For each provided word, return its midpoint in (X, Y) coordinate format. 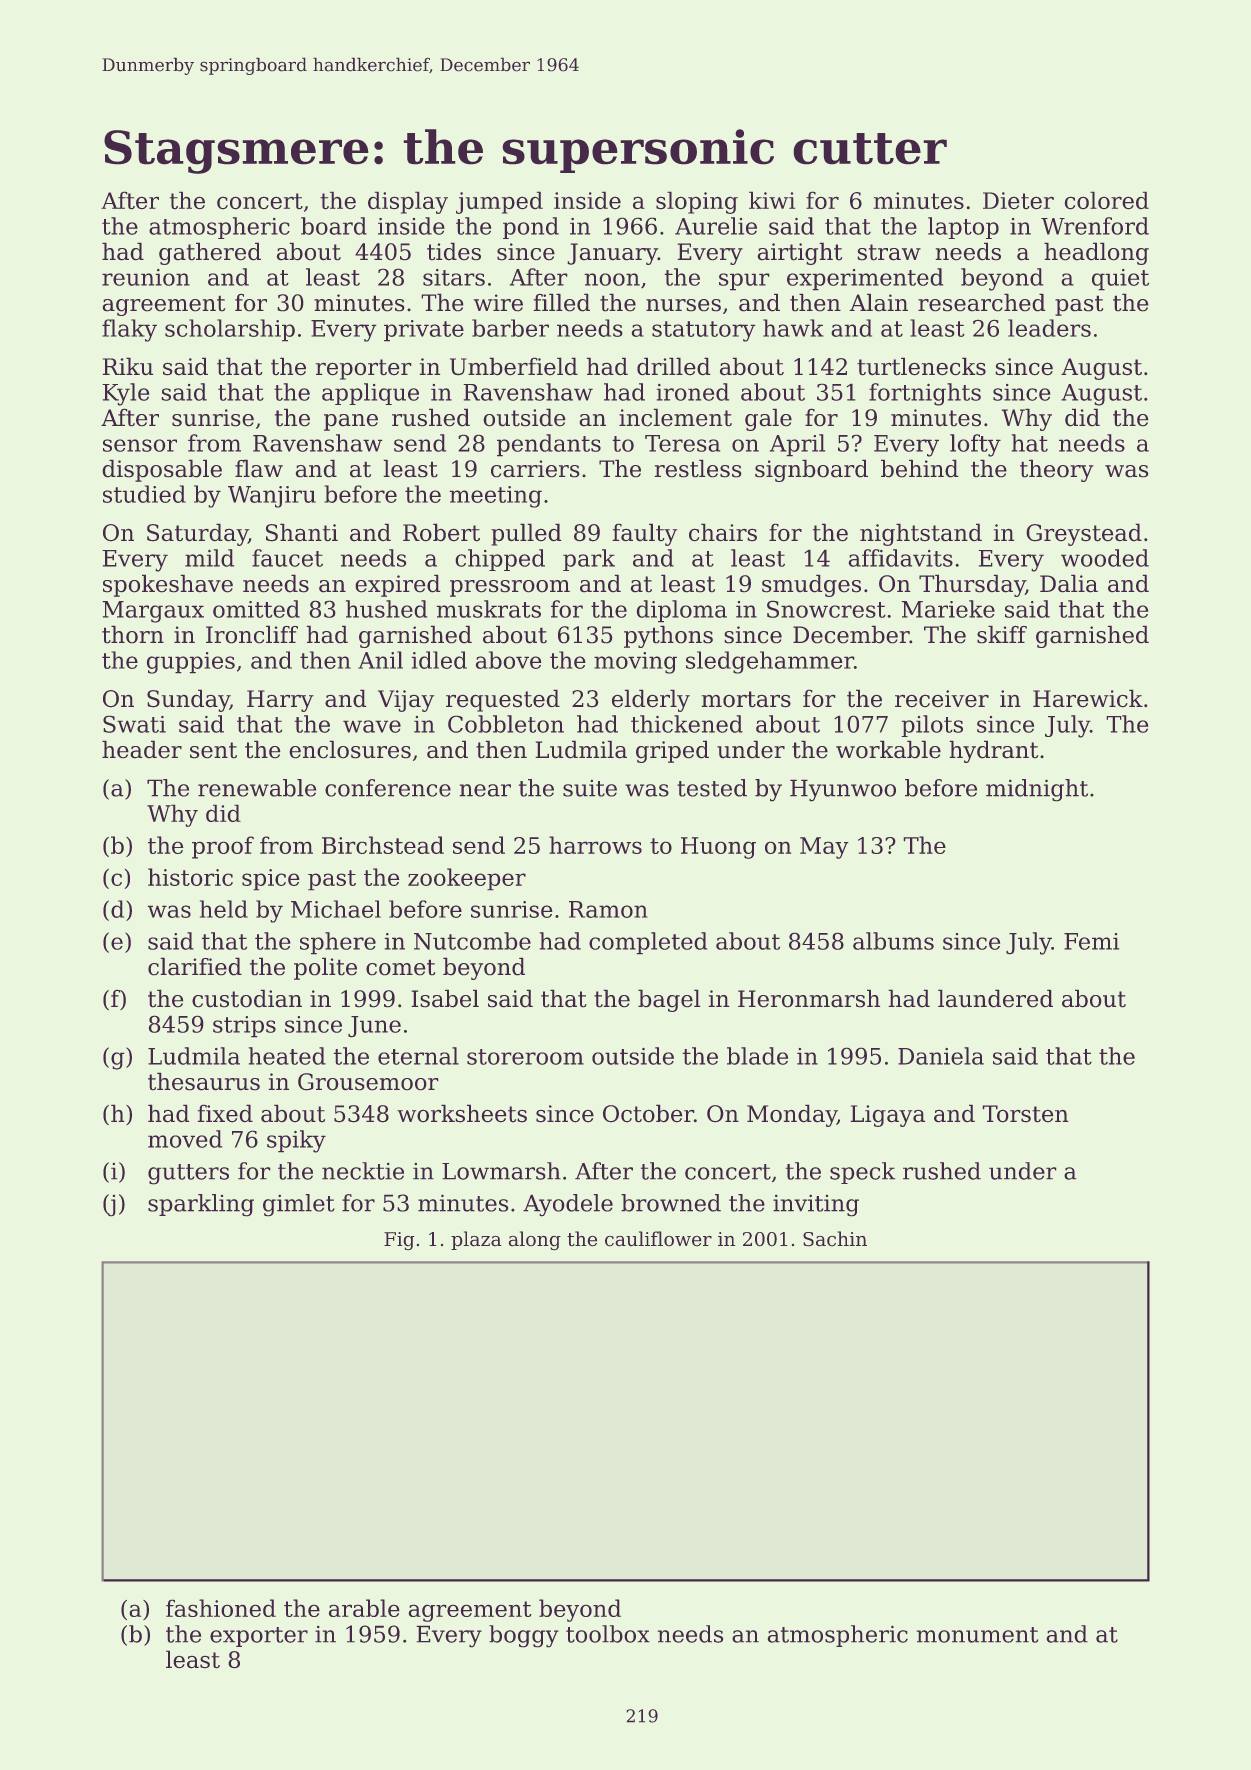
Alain (878, 302)
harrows (595, 845)
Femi (1091, 941)
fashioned (221, 1608)
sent (213, 750)
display (408, 202)
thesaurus (204, 1081)
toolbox (608, 1634)
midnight (1037, 790)
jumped (499, 202)
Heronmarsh (809, 998)
